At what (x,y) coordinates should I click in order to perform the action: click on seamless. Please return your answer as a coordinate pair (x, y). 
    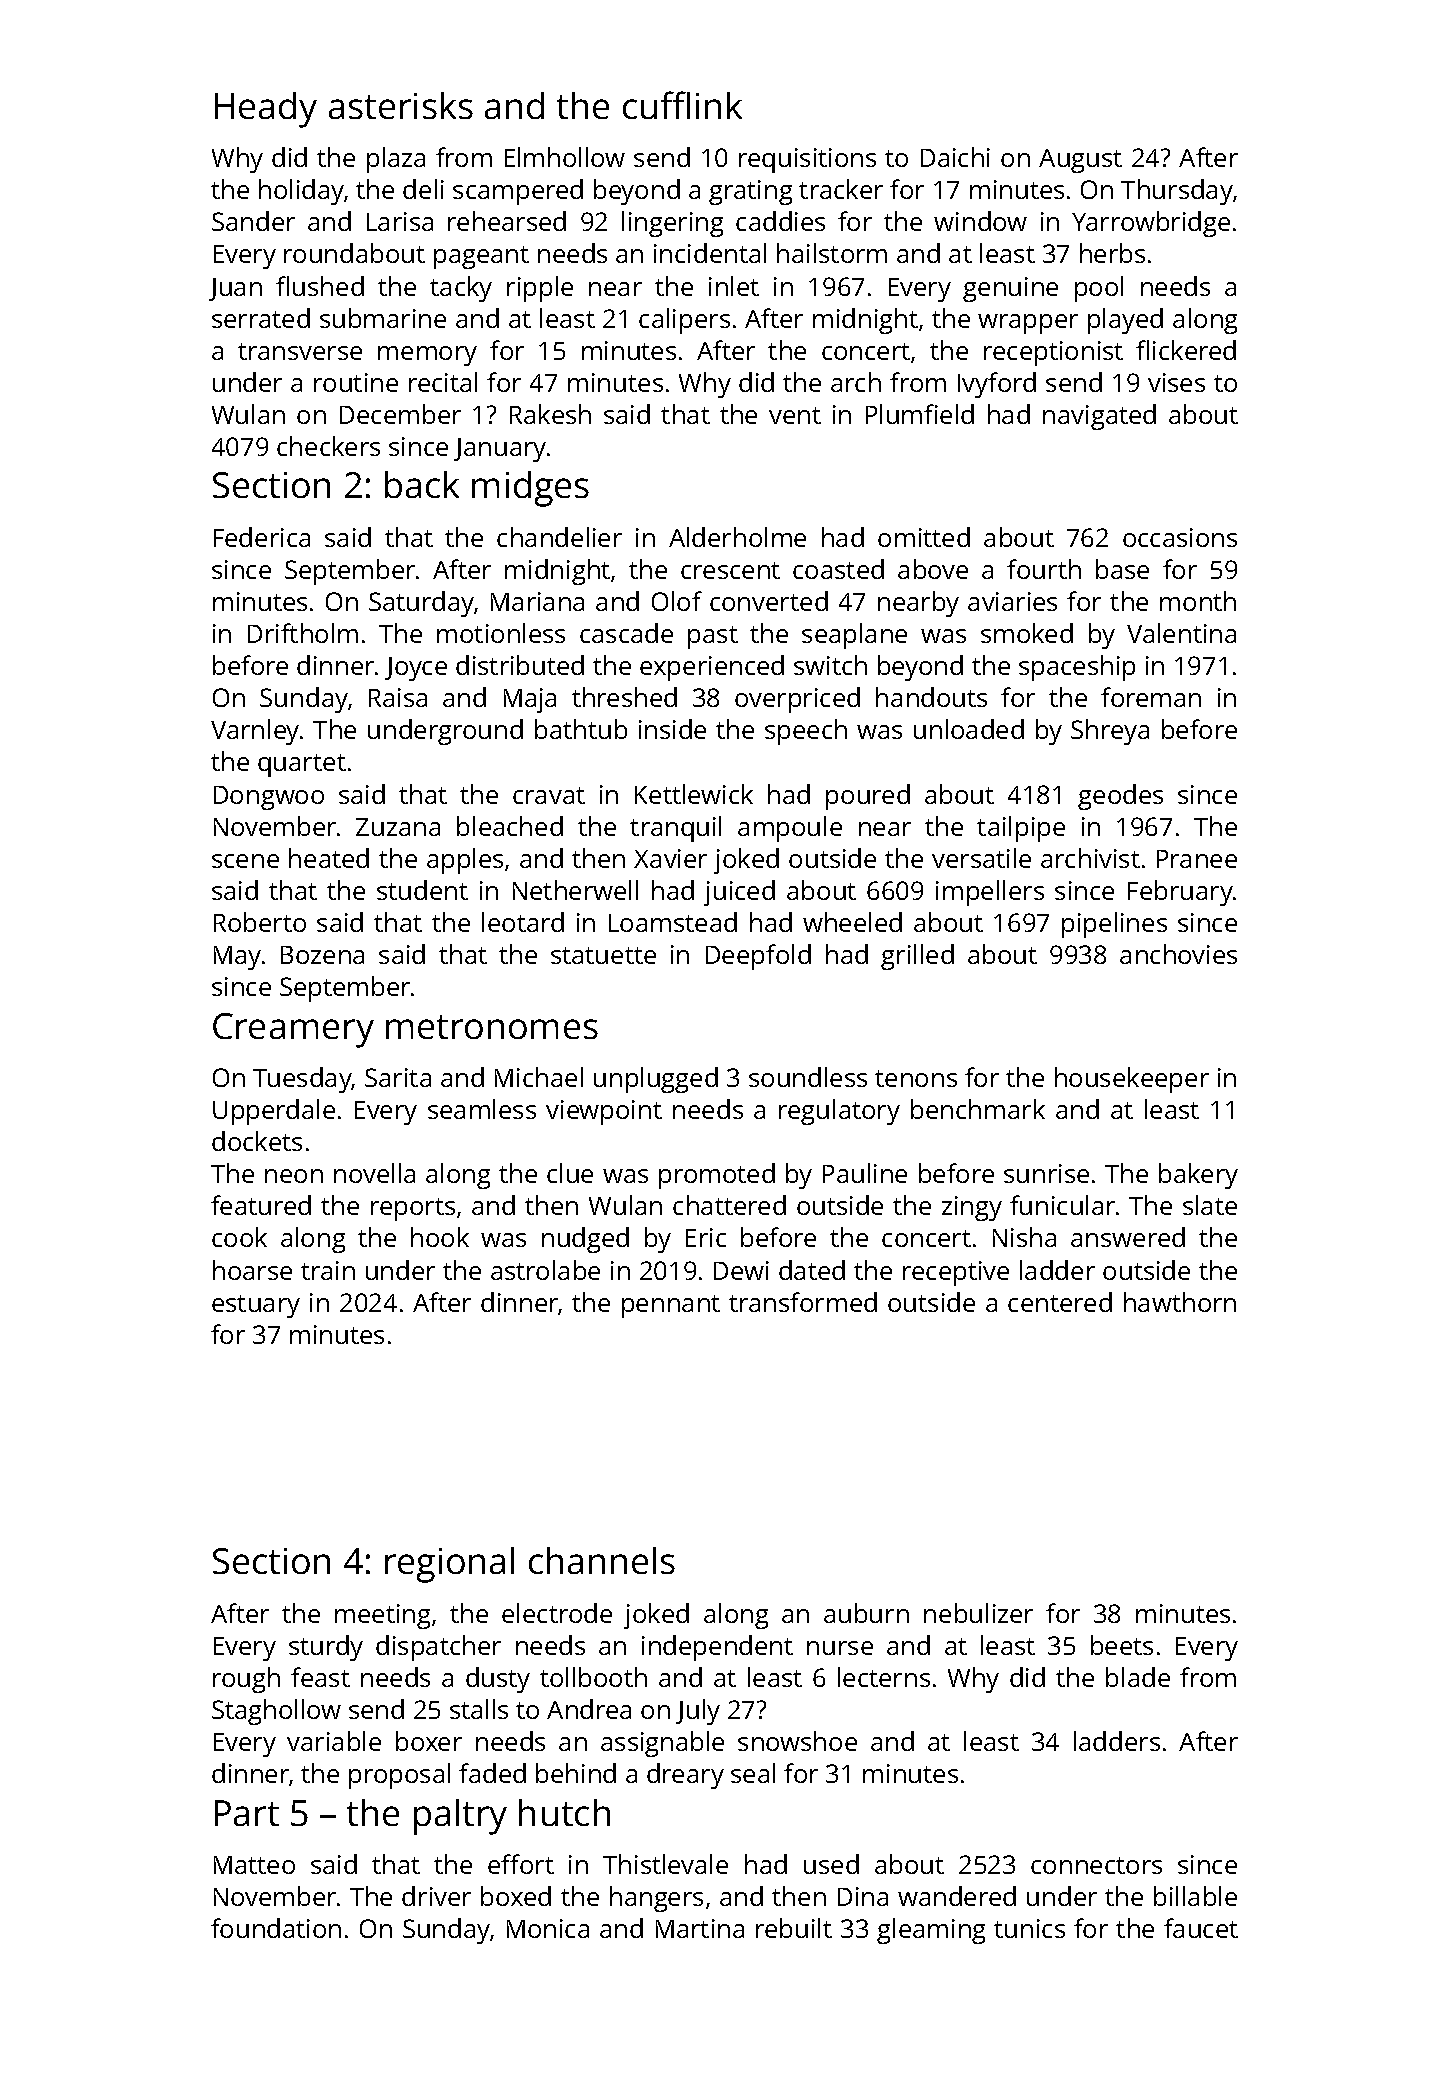
    Looking at the image, I should click on (482, 1109).
